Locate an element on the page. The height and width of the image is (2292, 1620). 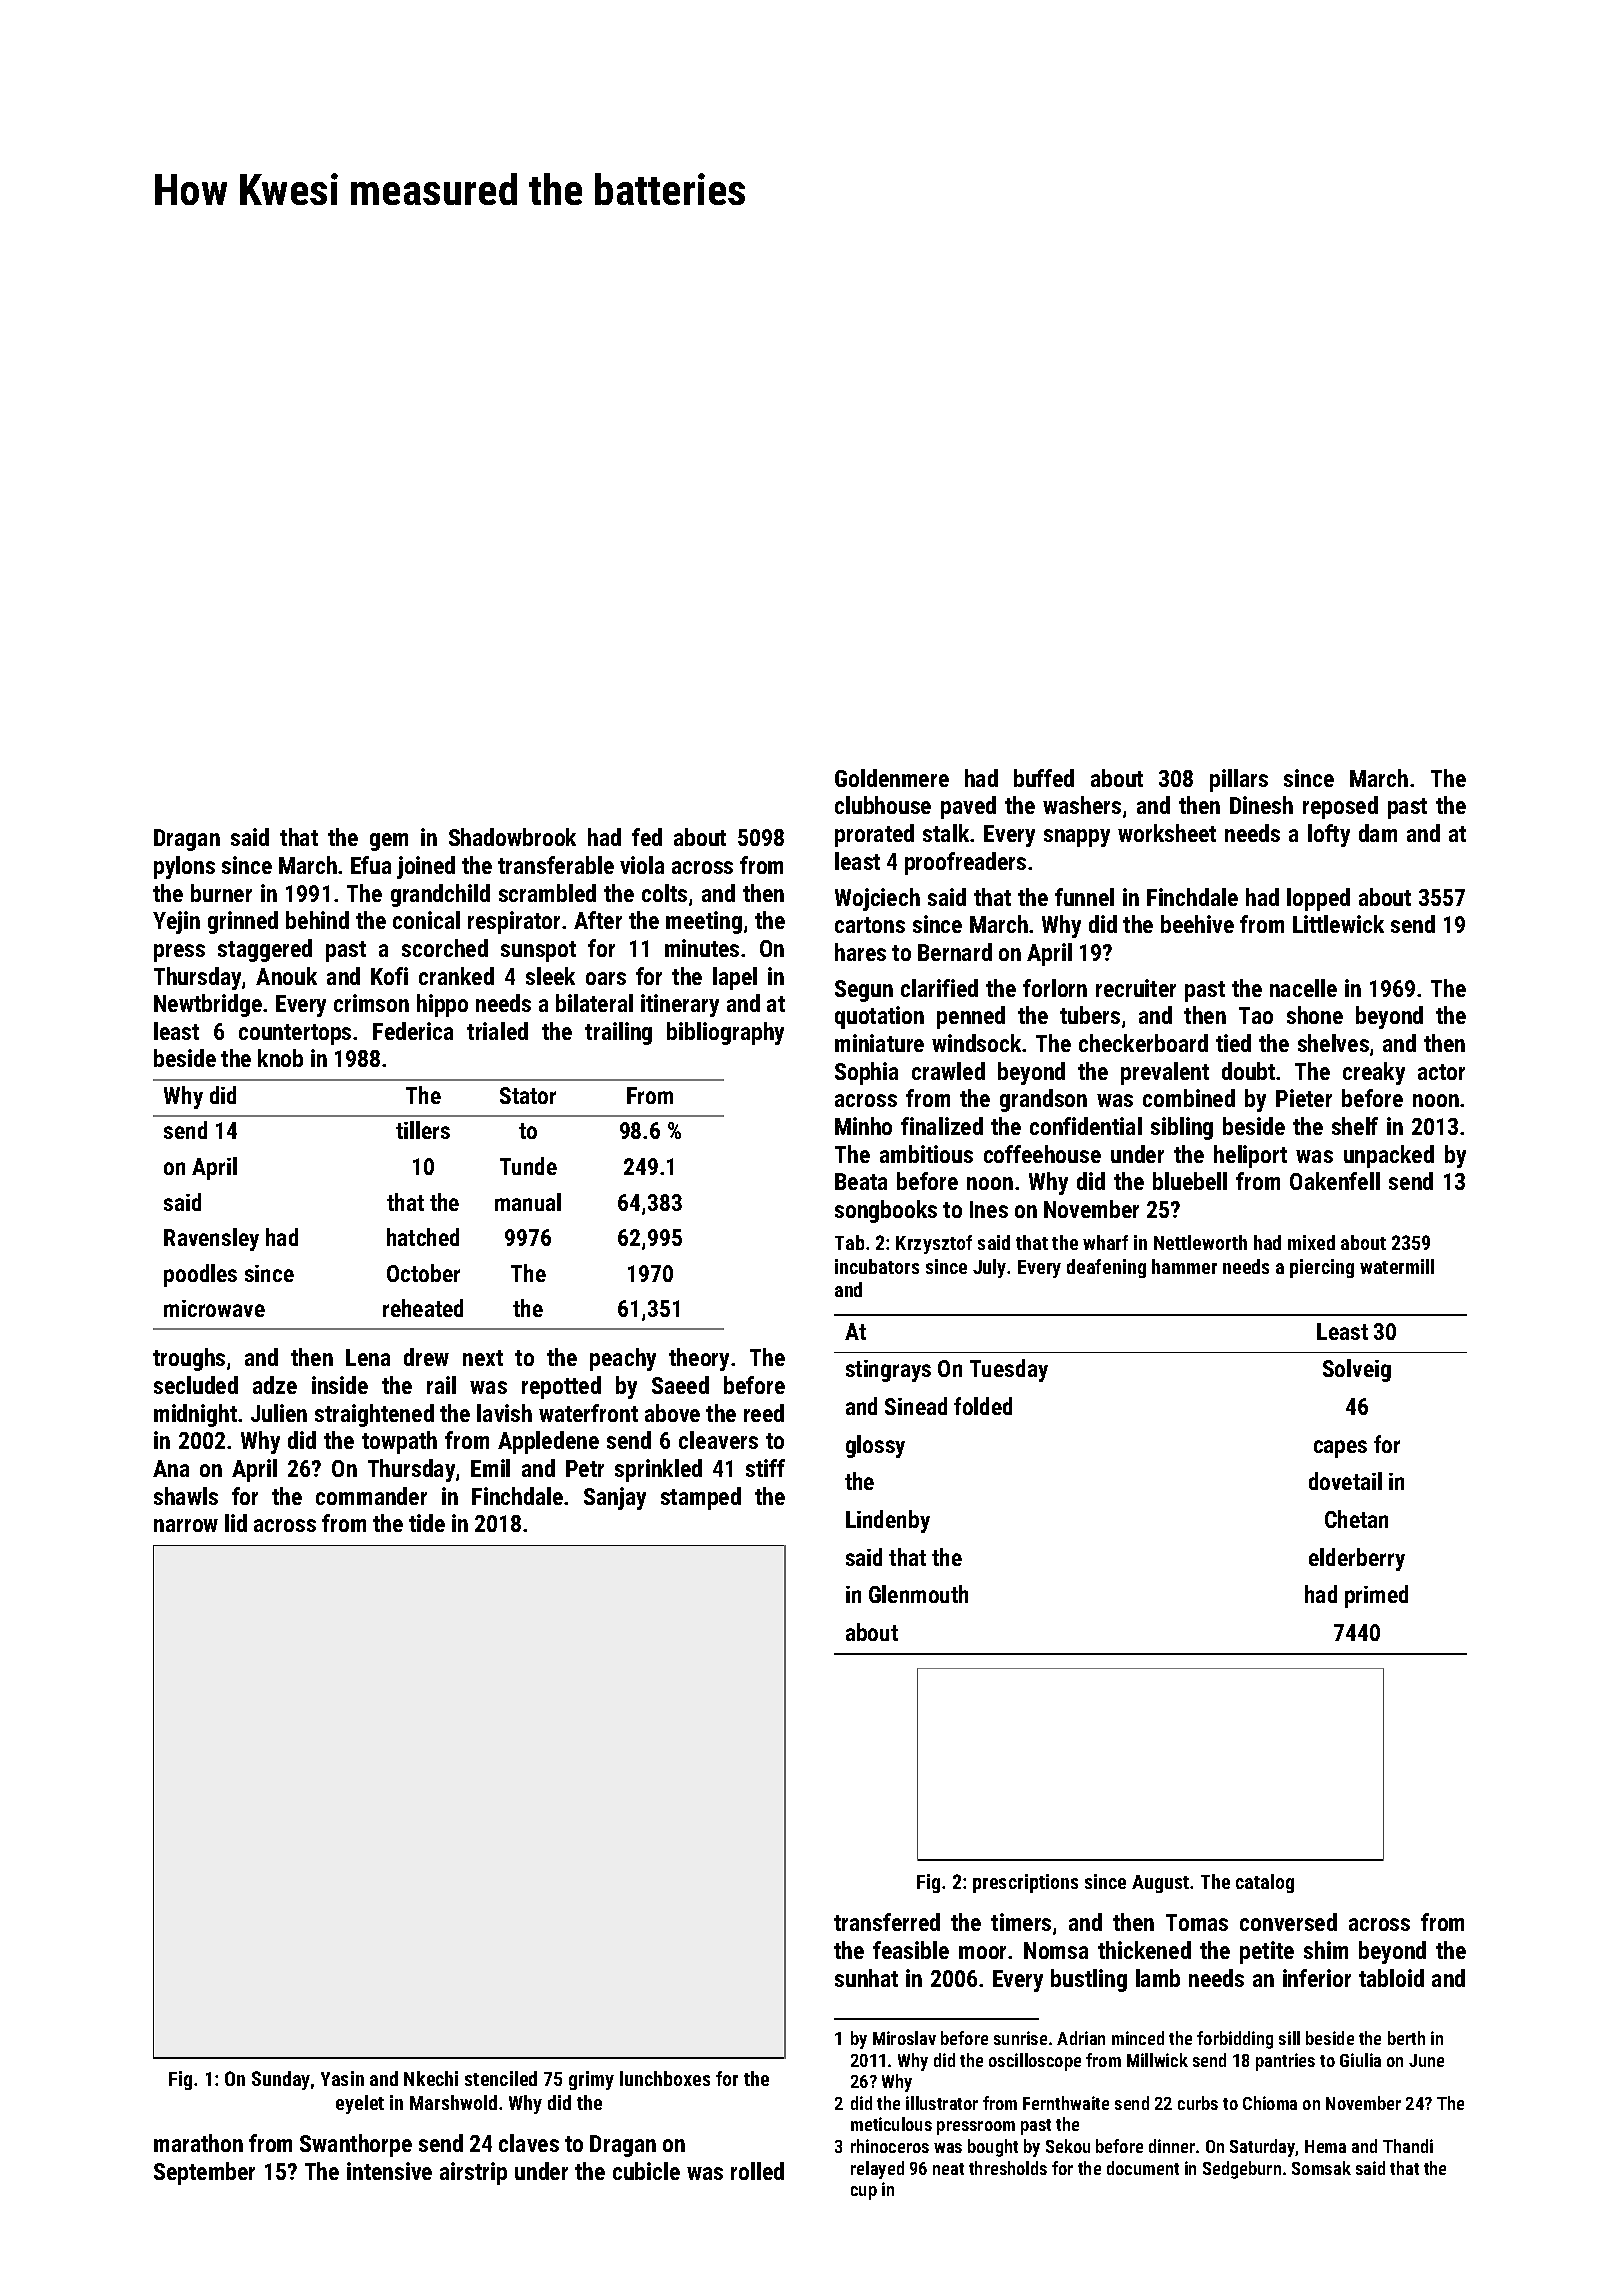
Yasin is located at coordinates (342, 2078).
